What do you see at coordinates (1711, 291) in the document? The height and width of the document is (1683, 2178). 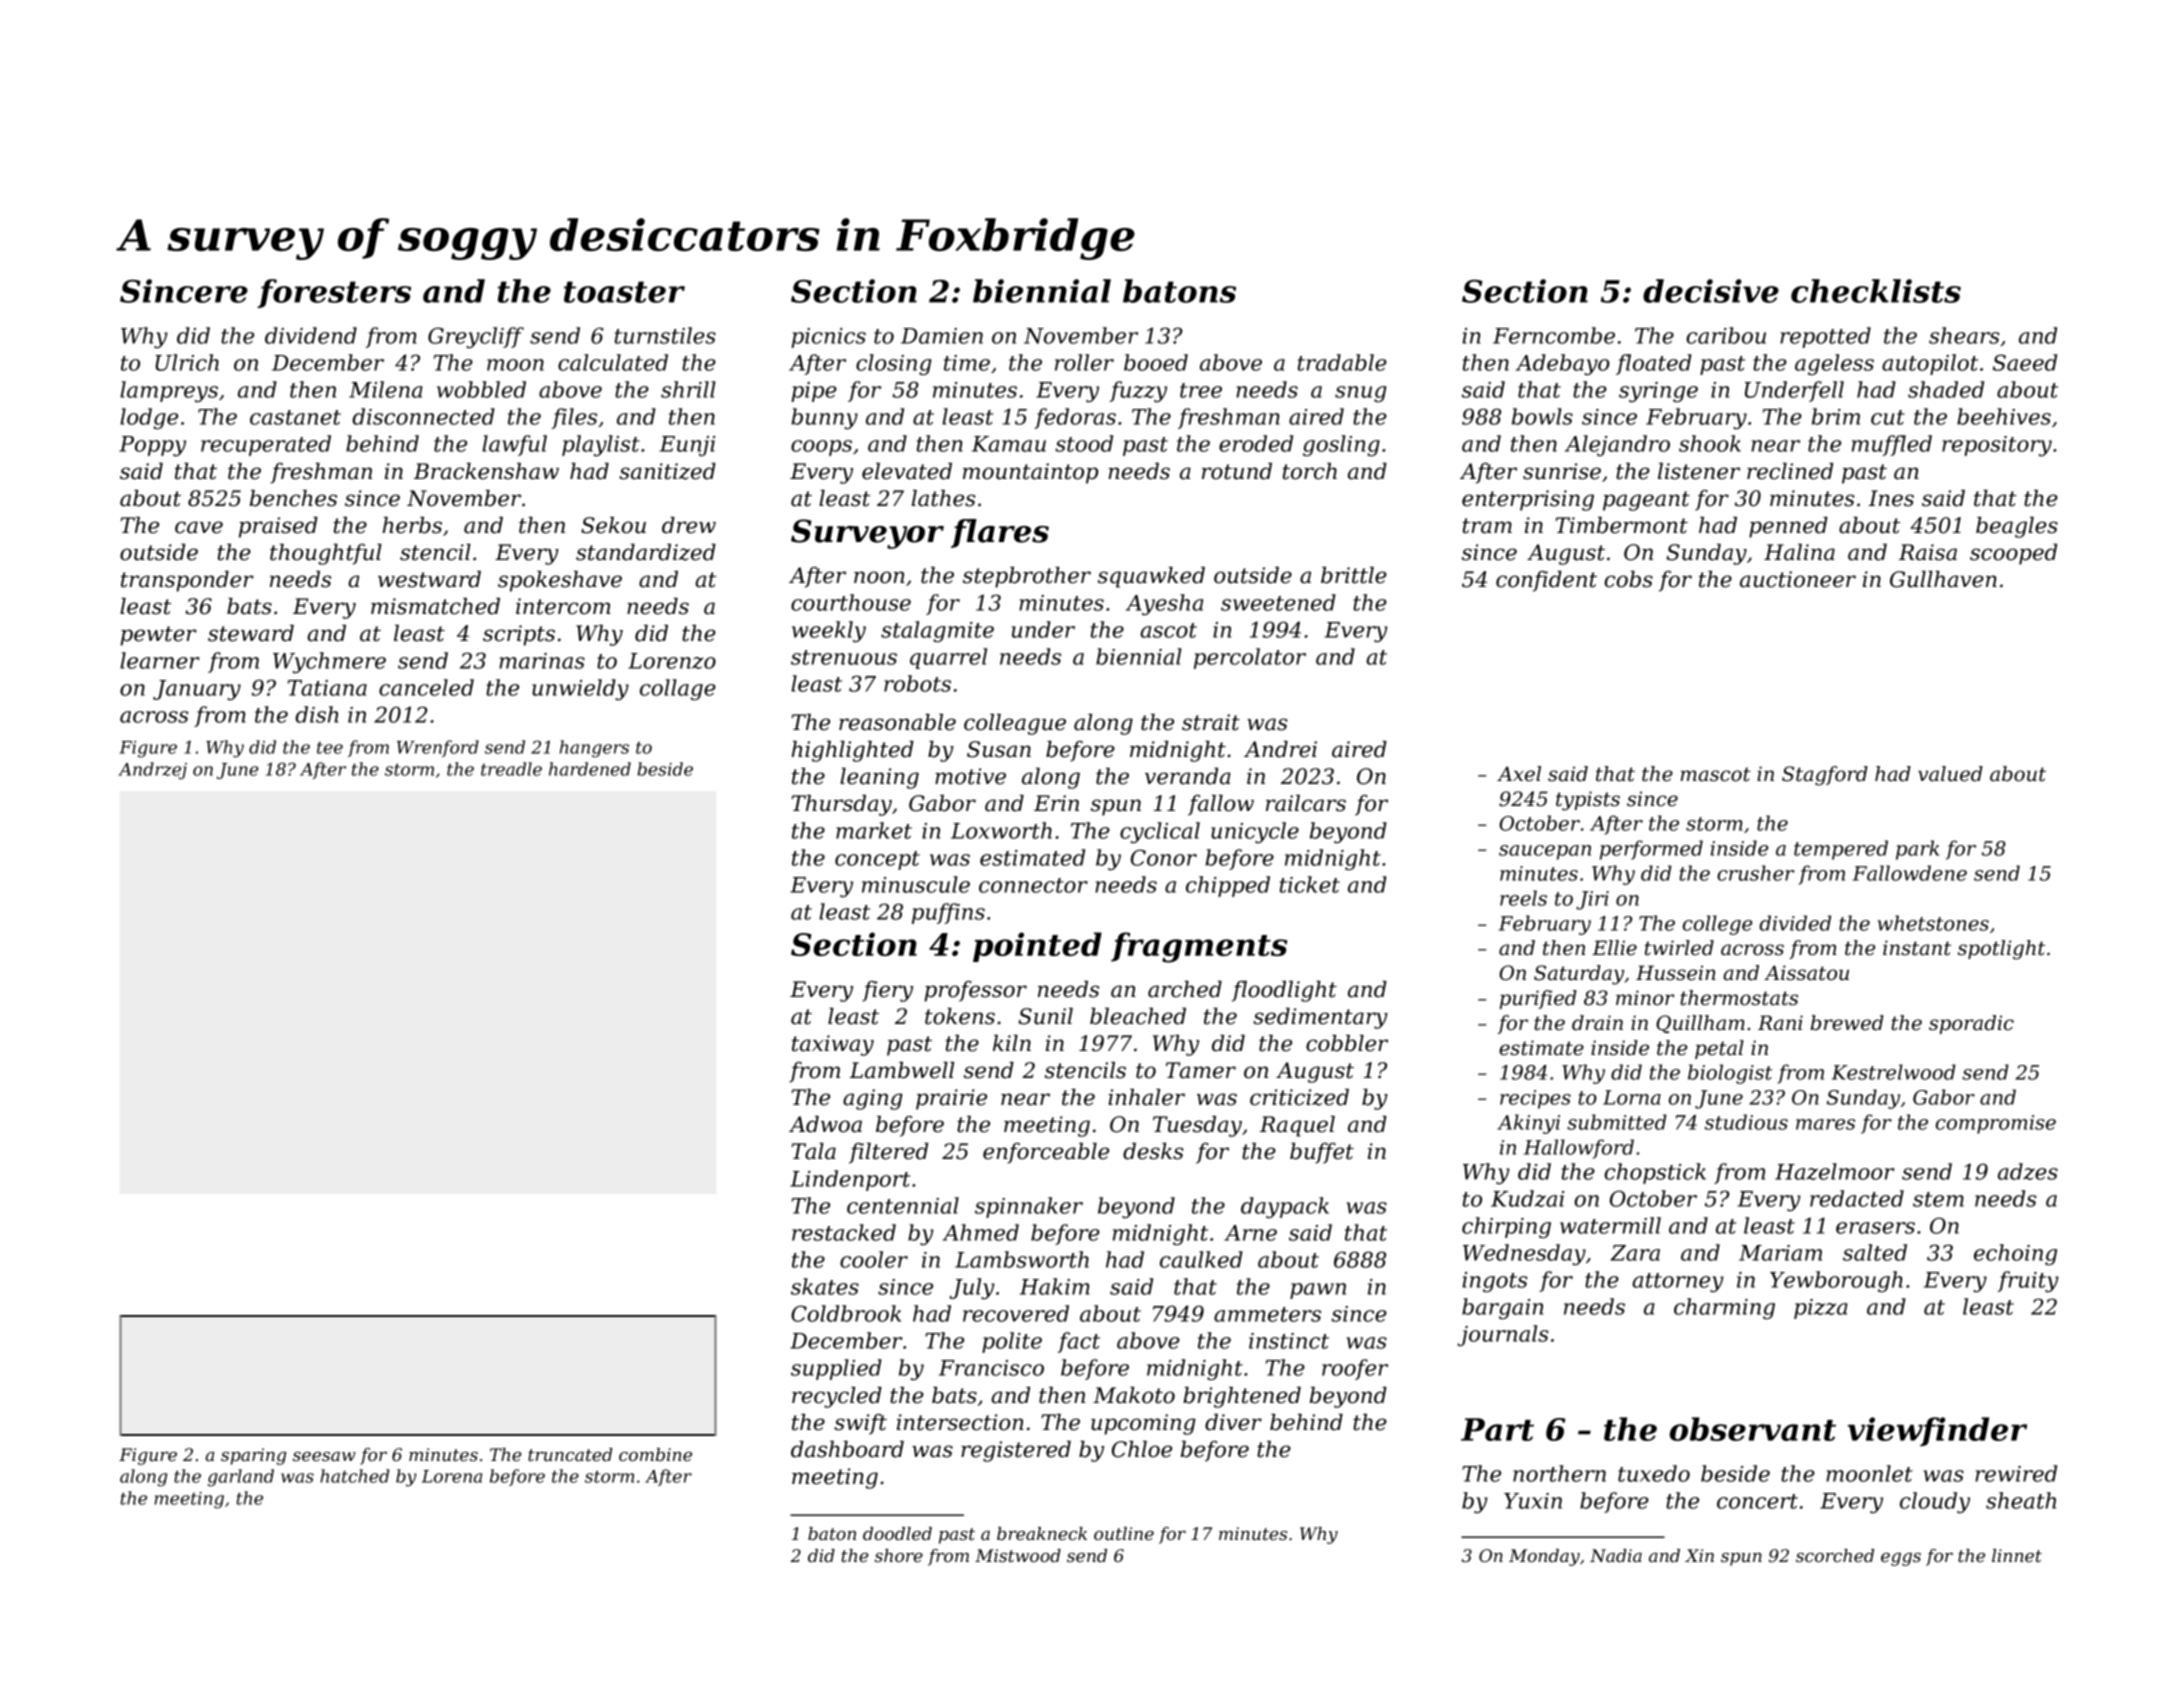 I see `decisive` at bounding box center [1711, 291].
